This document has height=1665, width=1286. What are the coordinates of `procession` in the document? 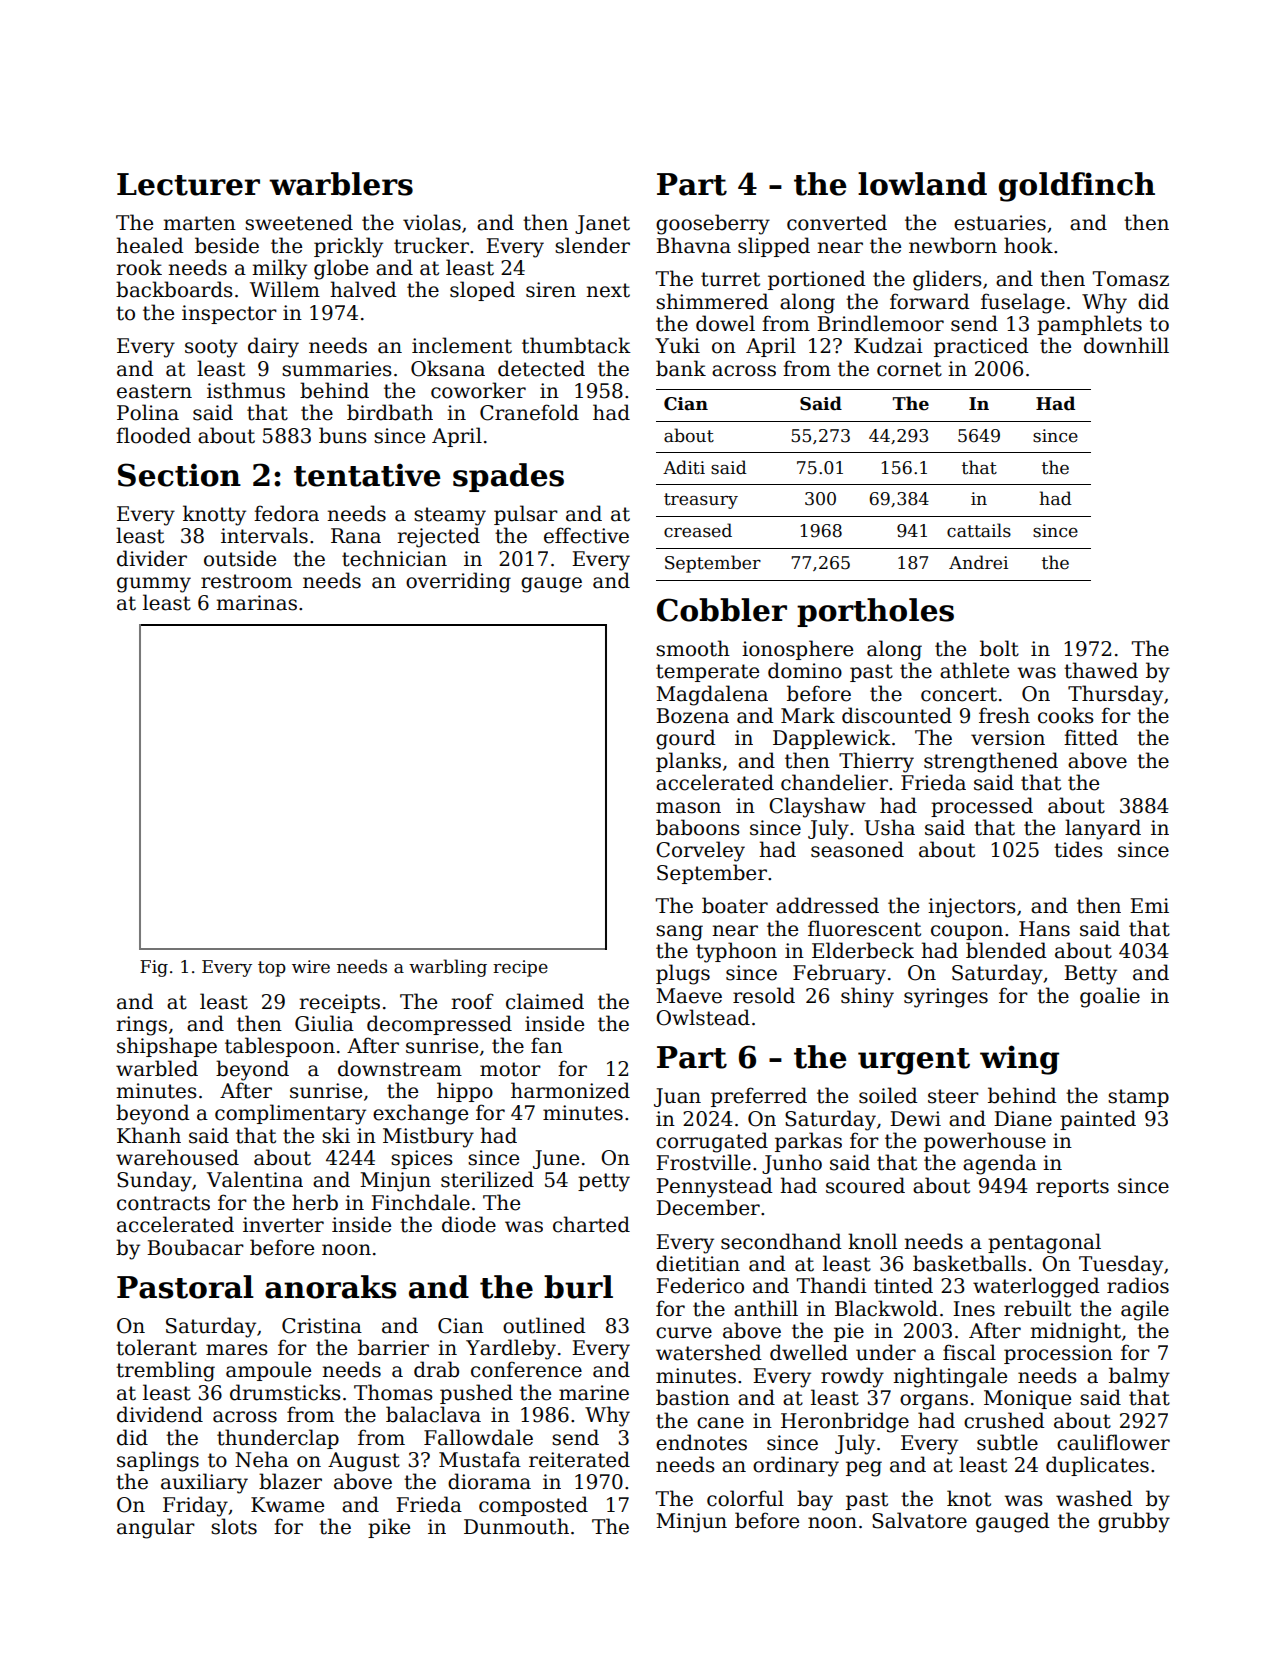 It's located at (1058, 1354).
